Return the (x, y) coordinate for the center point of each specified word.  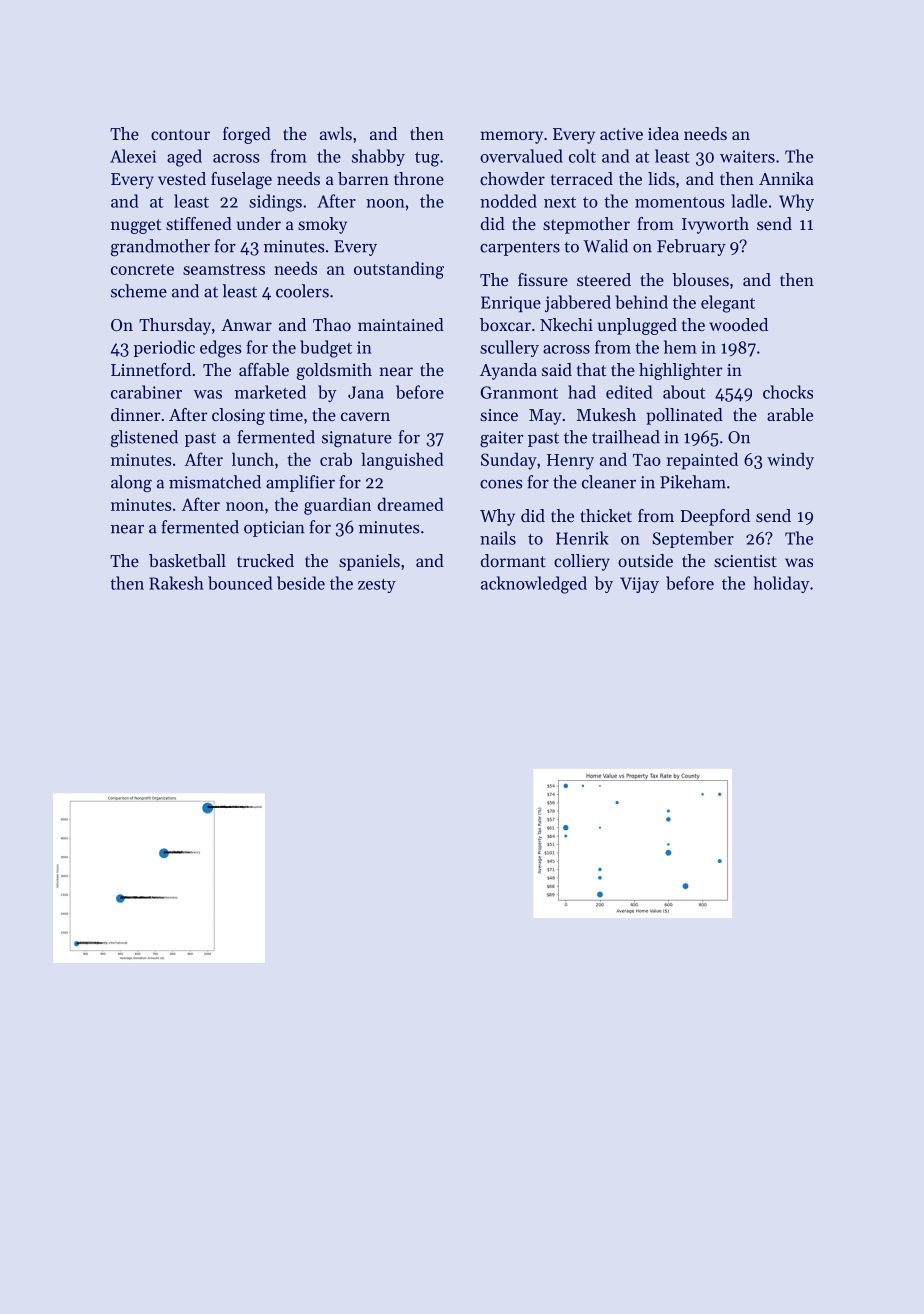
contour (180, 134)
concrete (142, 269)
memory (511, 137)
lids (661, 178)
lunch (253, 459)
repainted (702, 461)
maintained (401, 324)
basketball (187, 560)
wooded (738, 324)
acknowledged (534, 585)
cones (501, 484)
